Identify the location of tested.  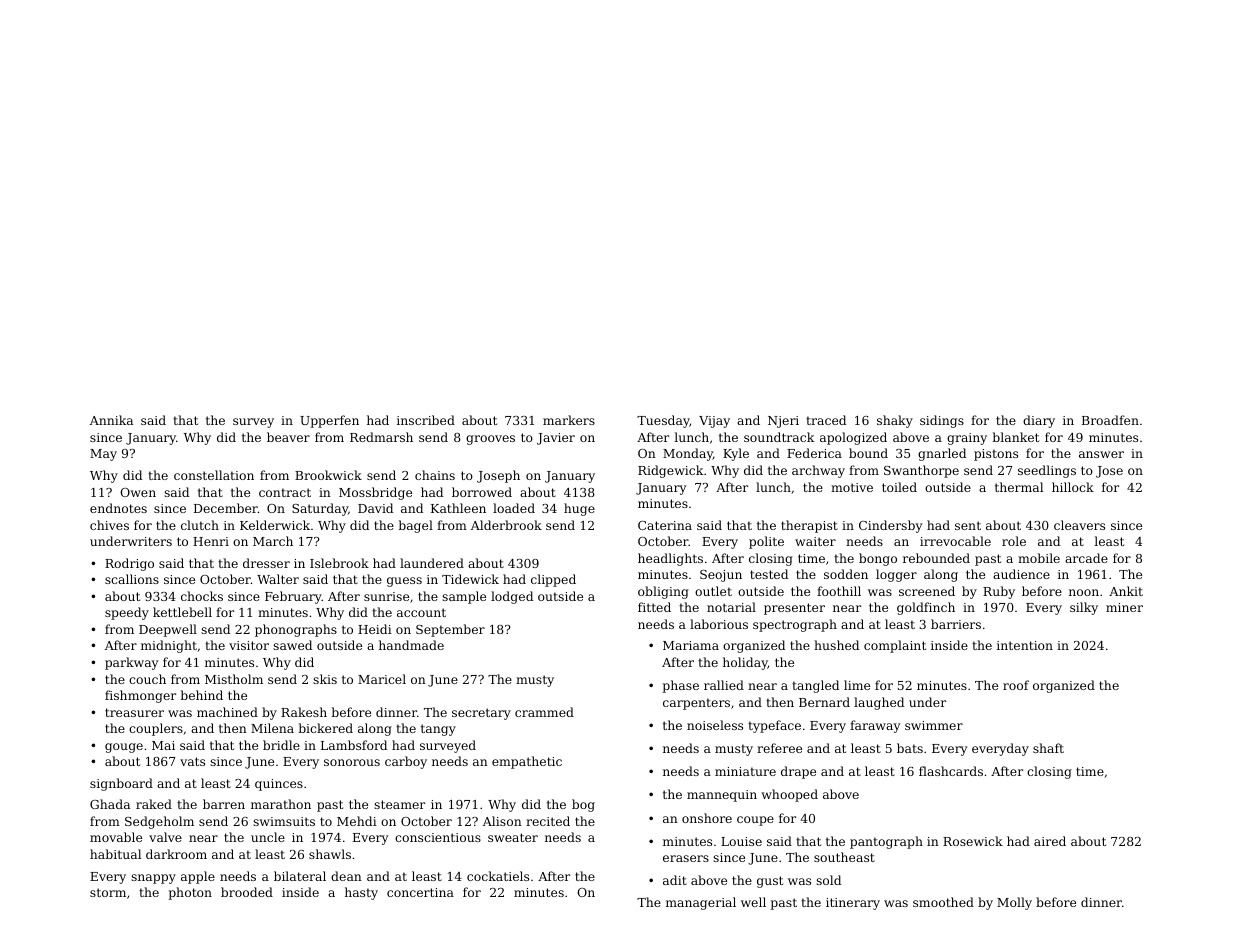
(769, 574).
